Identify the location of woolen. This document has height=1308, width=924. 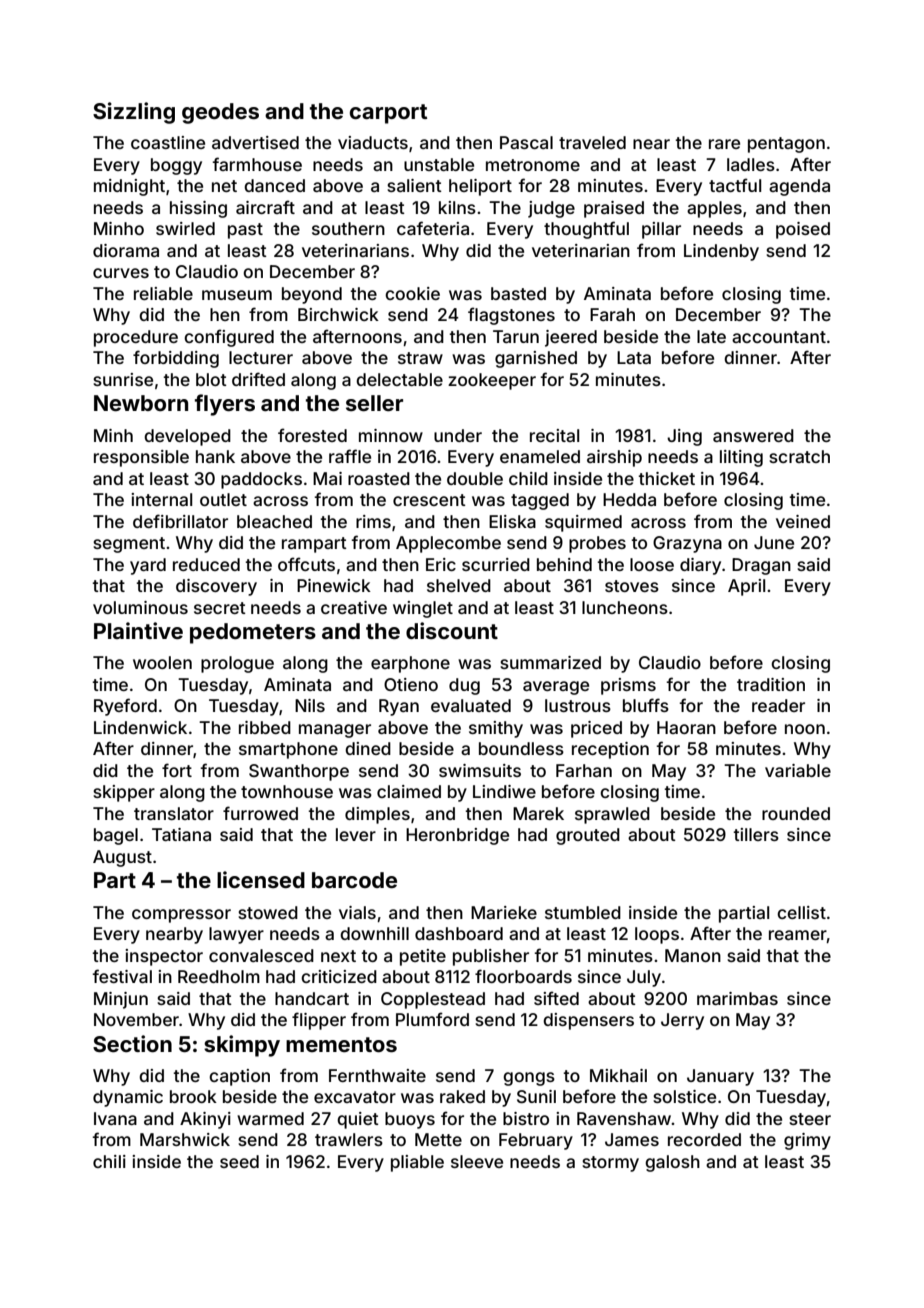
(162, 662).
